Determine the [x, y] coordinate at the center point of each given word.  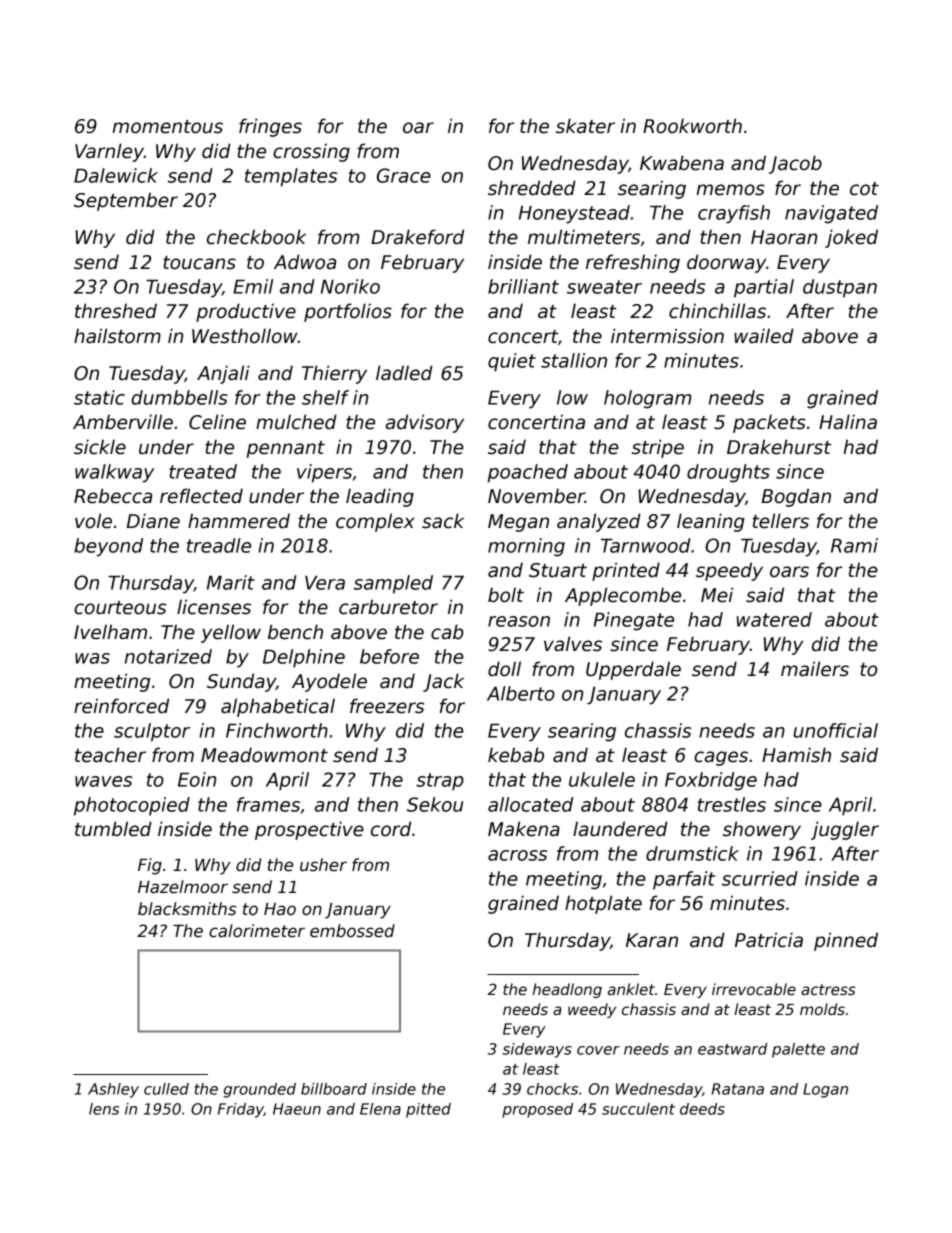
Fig [150, 866]
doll [504, 669]
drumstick [692, 853]
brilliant [523, 286]
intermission [667, 336]
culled [166, 1089]
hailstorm [117, 336]
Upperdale [633, 670]
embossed [352, 931]
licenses [214, 607]
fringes [270, 127]
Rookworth [692, 126]
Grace [404, 175]
